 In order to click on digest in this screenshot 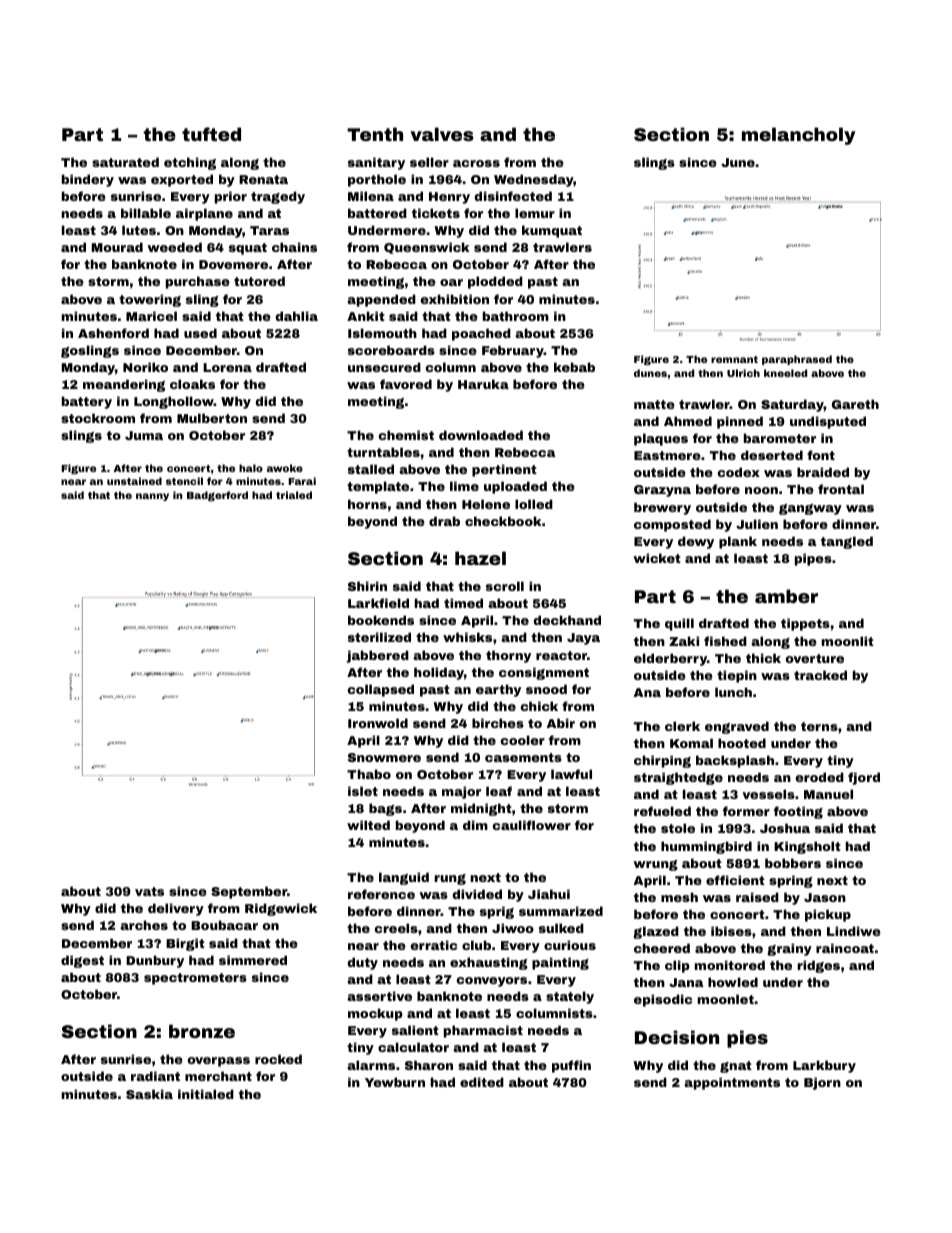, I will do `click(82, 961)`.
